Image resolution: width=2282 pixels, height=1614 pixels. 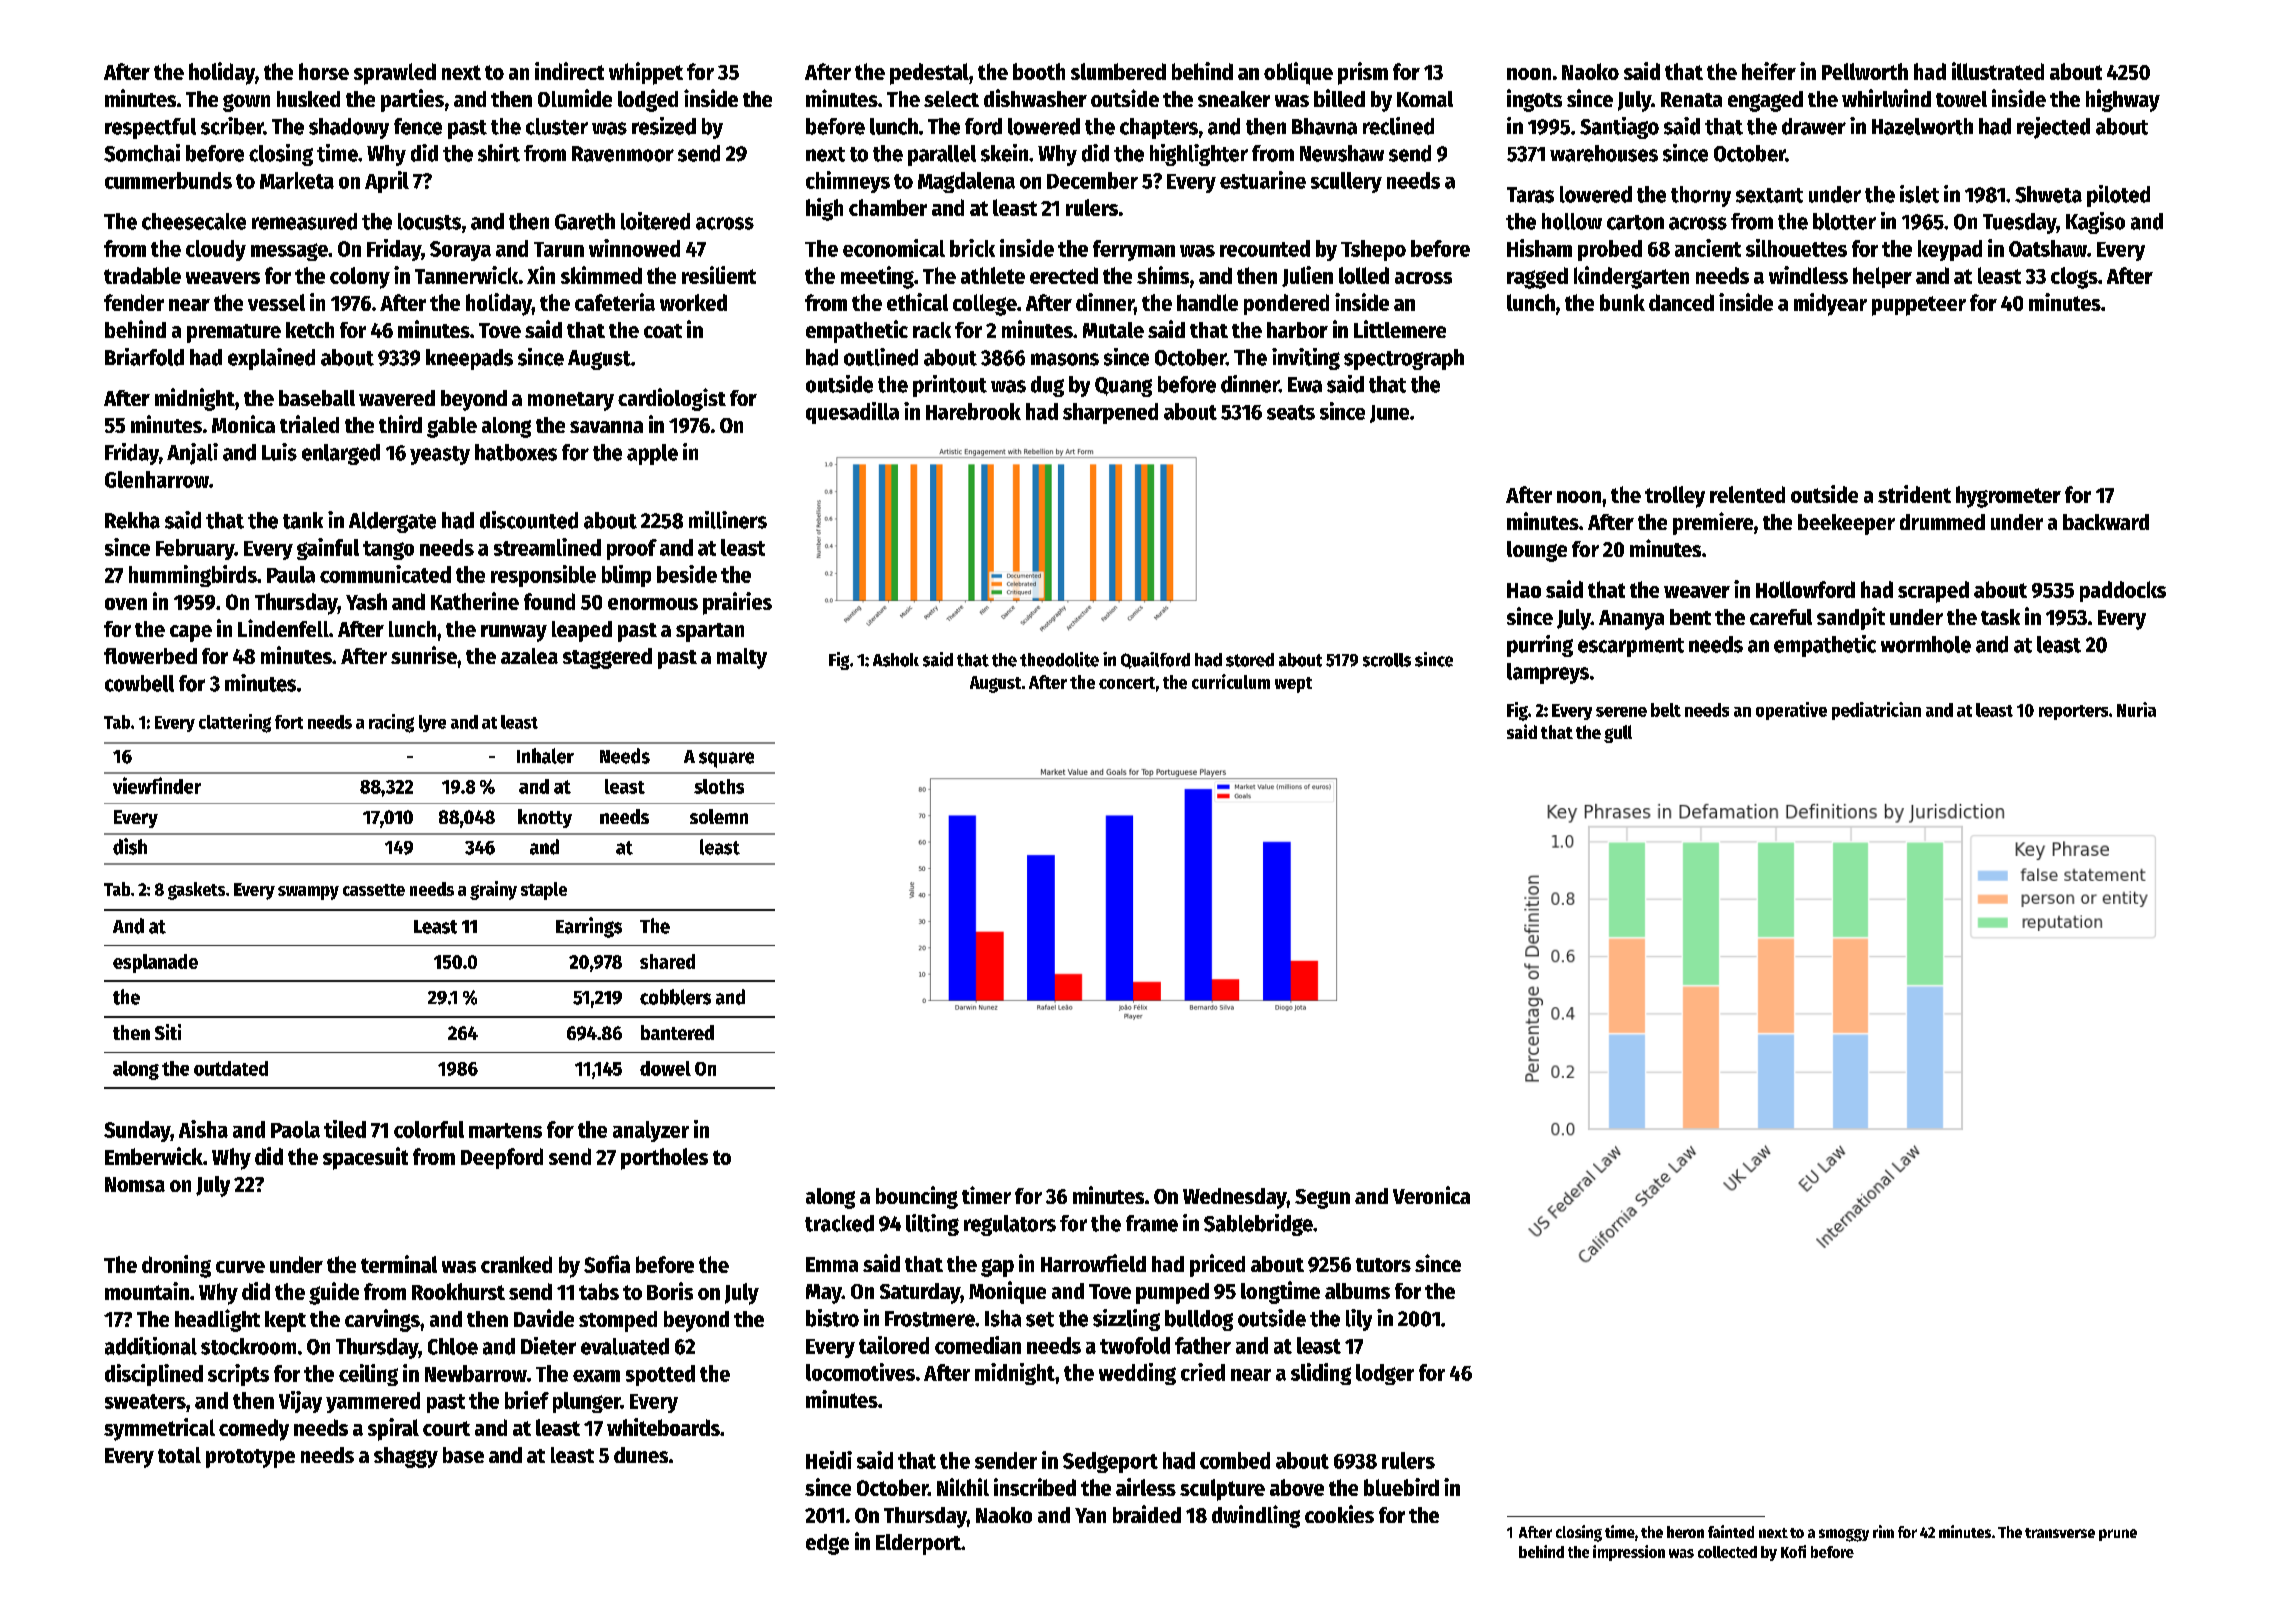 What do you see at coordinates (675, 997) in the image?
I see `cobblers` at bounding box center [675, 997].
